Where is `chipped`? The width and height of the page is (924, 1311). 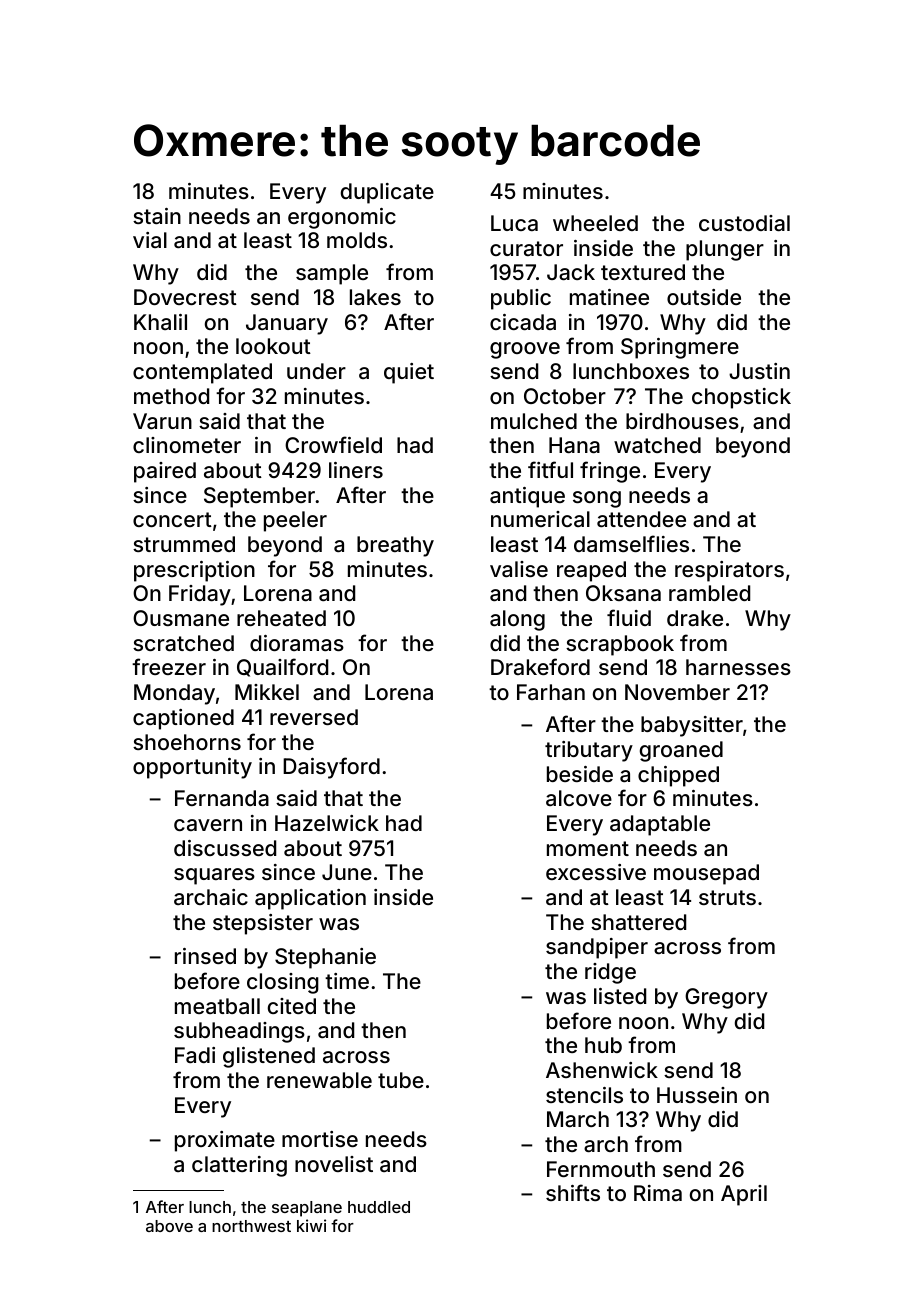
chipped is located at coordinates (678, 776).
